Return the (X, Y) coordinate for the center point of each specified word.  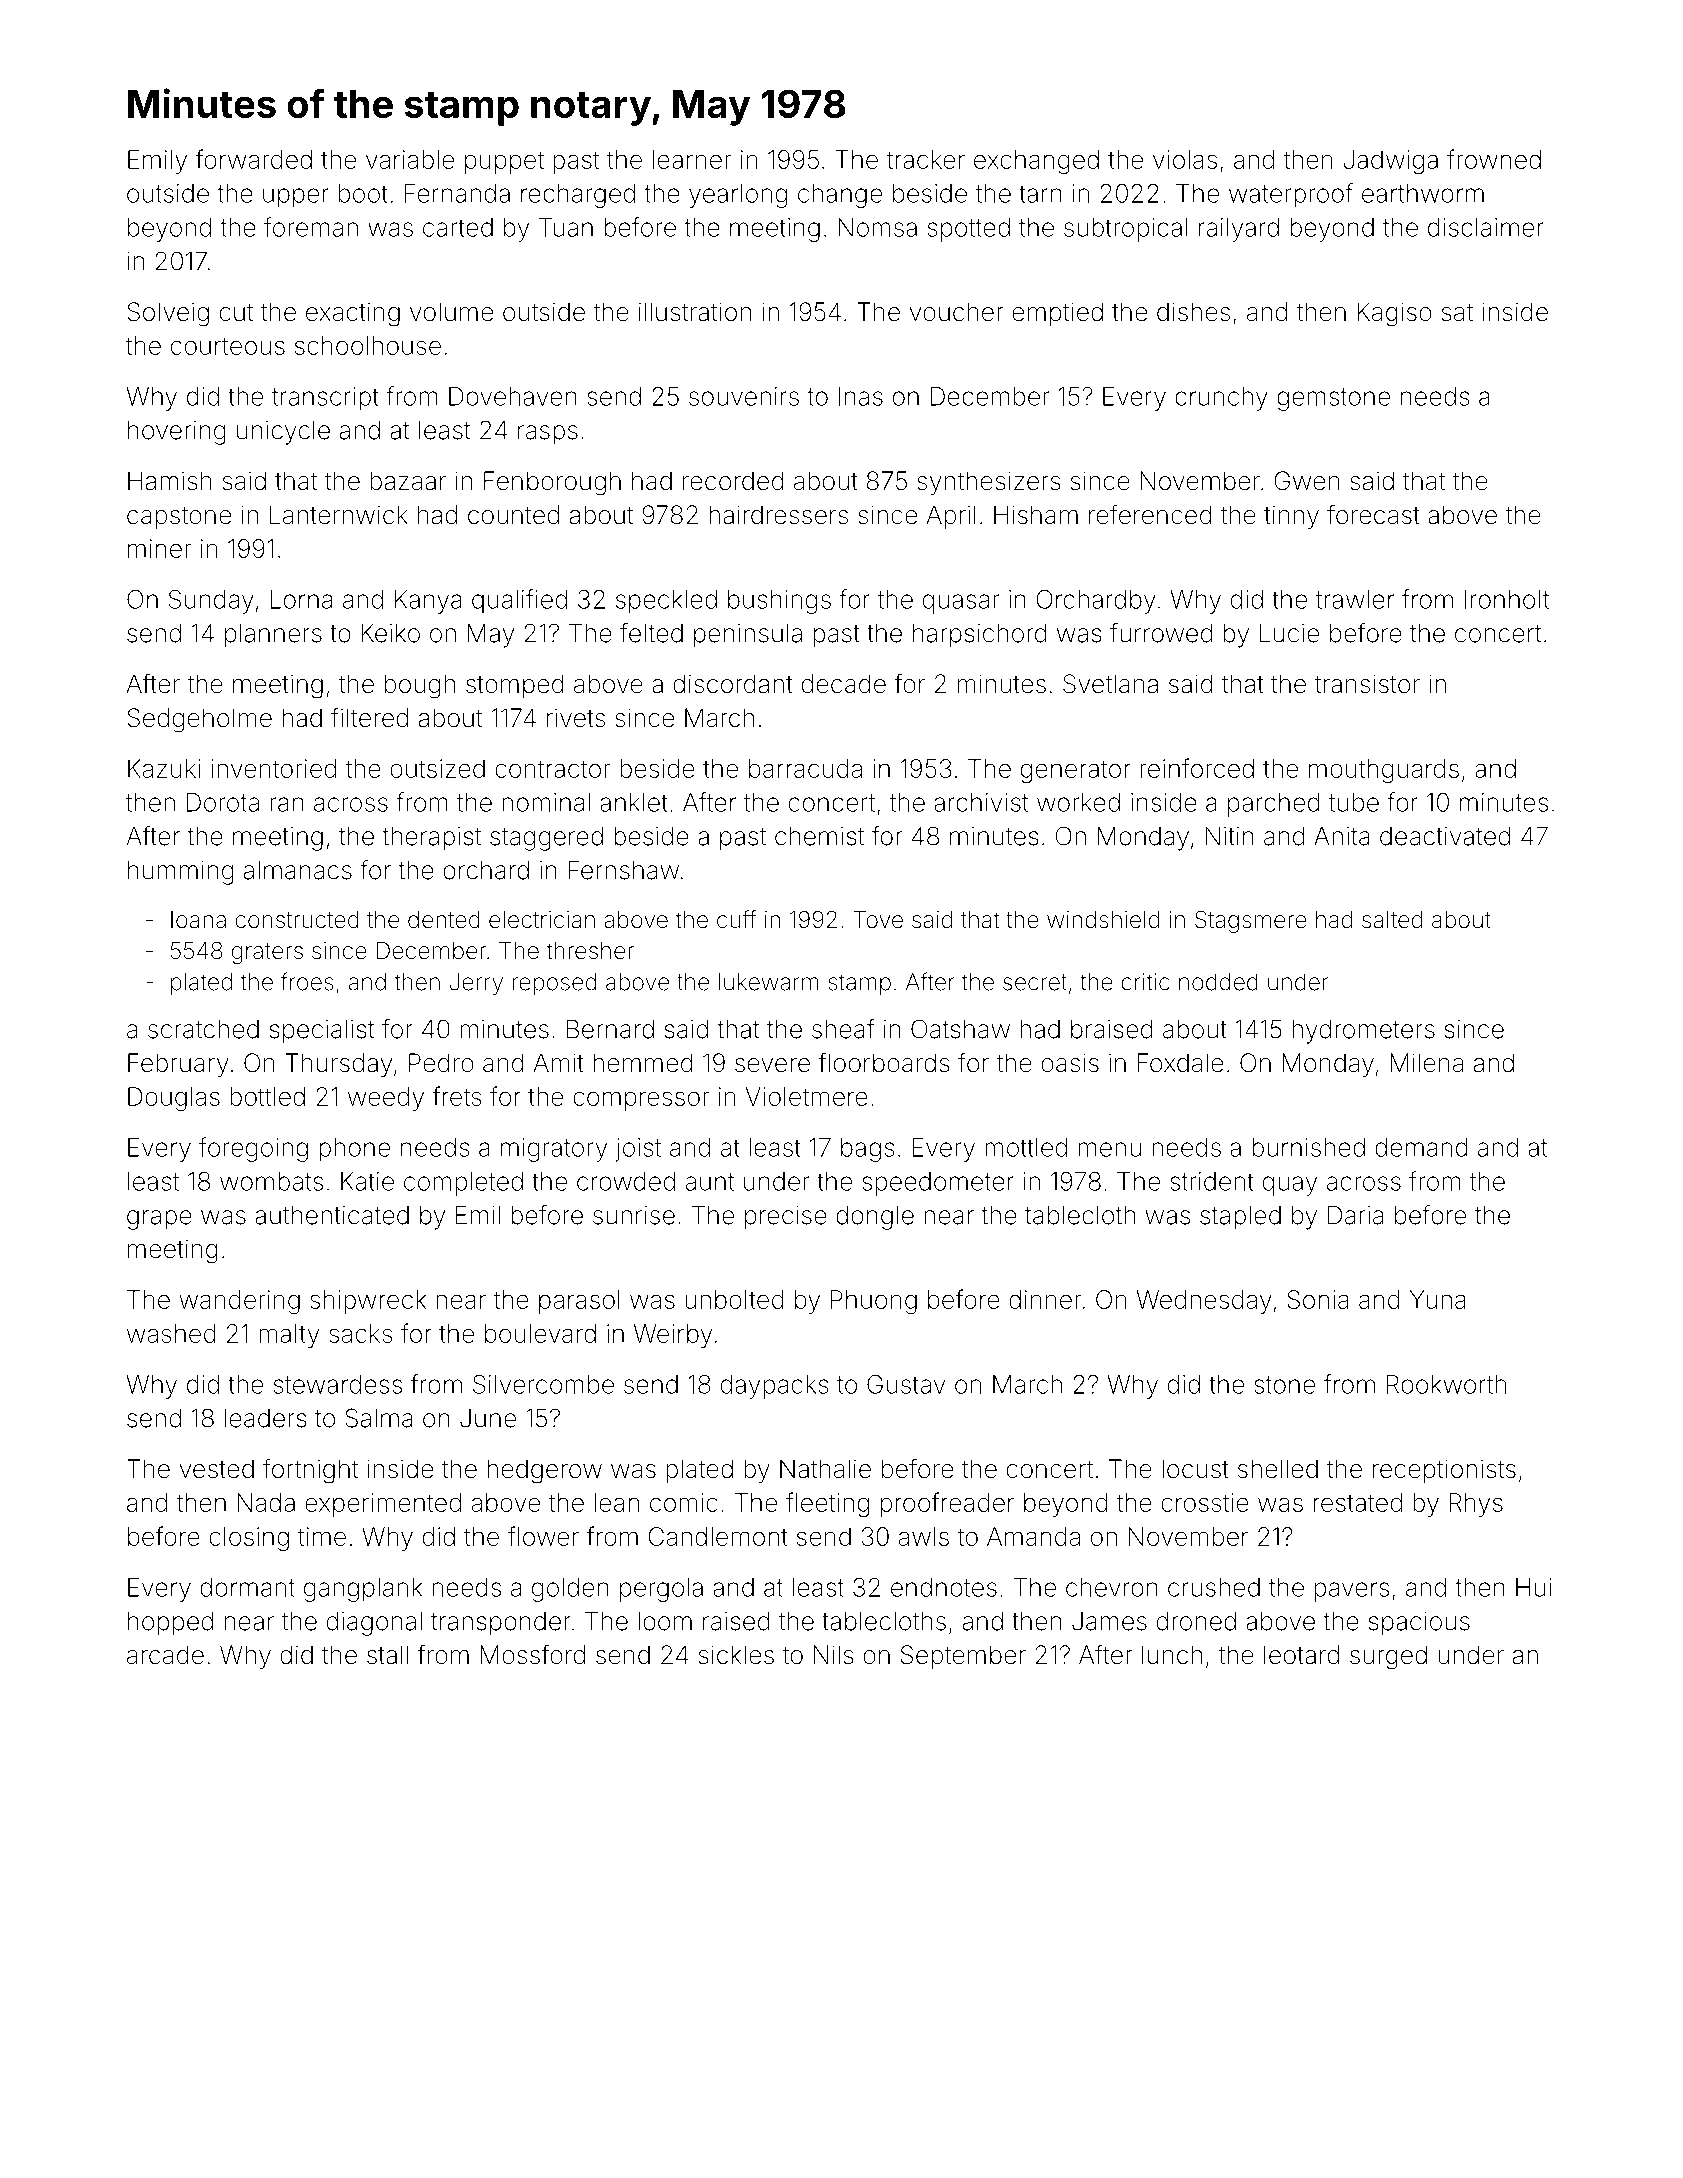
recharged (578, 196)
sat (1457, 313)
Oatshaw (960, 1029)
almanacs (298, 870)
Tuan (566, 227)
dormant (247, 1587)
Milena (1426, 1063)
